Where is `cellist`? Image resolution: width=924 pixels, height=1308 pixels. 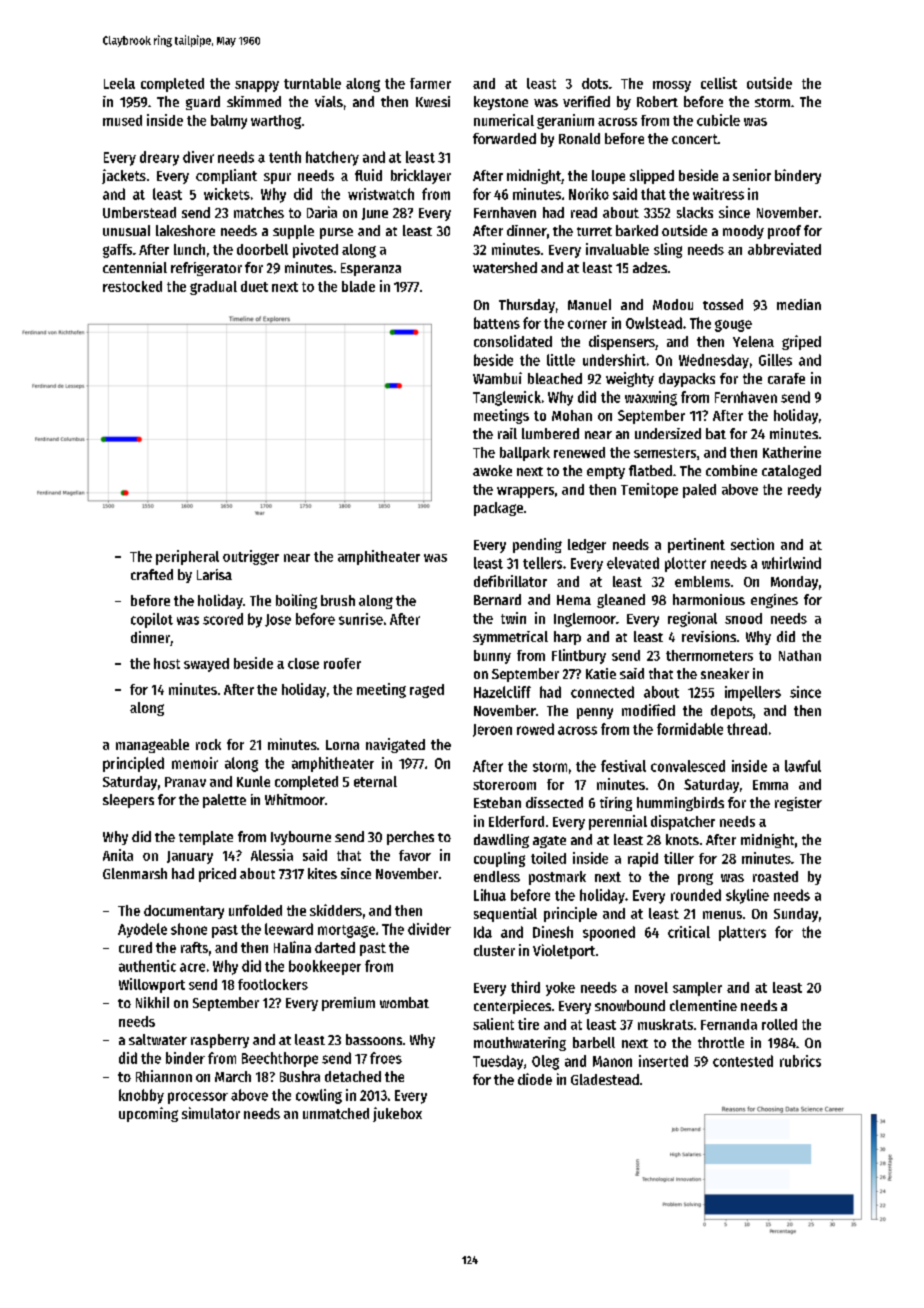
cellist is located at coordinates (719, 83).
